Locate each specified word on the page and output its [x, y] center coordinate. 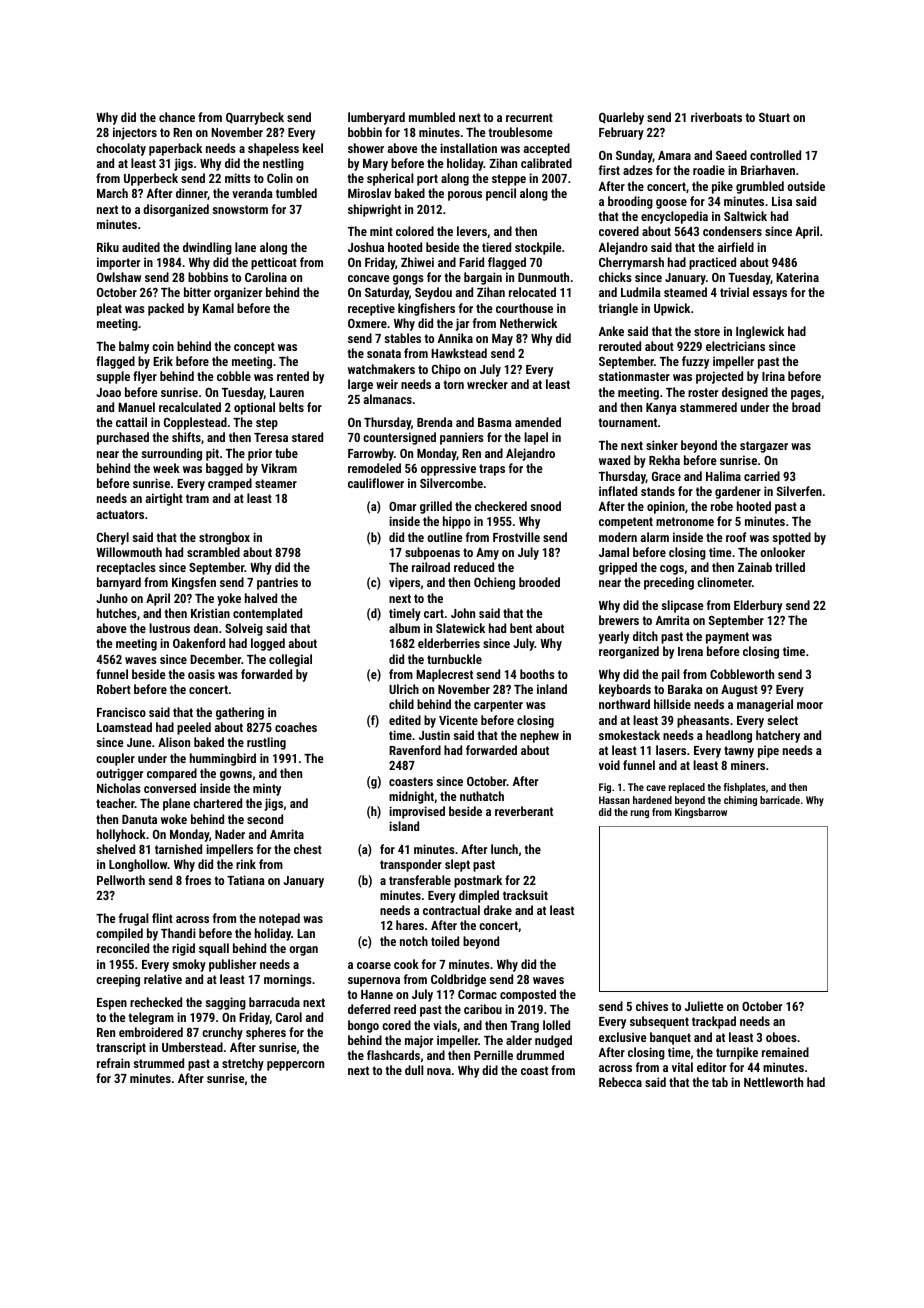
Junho [112, 598]
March [112, 193]
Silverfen [799, 491]
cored [396, 1025]
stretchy [243, 1064]
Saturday [387, 293]
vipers [404, 583]
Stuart [774, 117]
